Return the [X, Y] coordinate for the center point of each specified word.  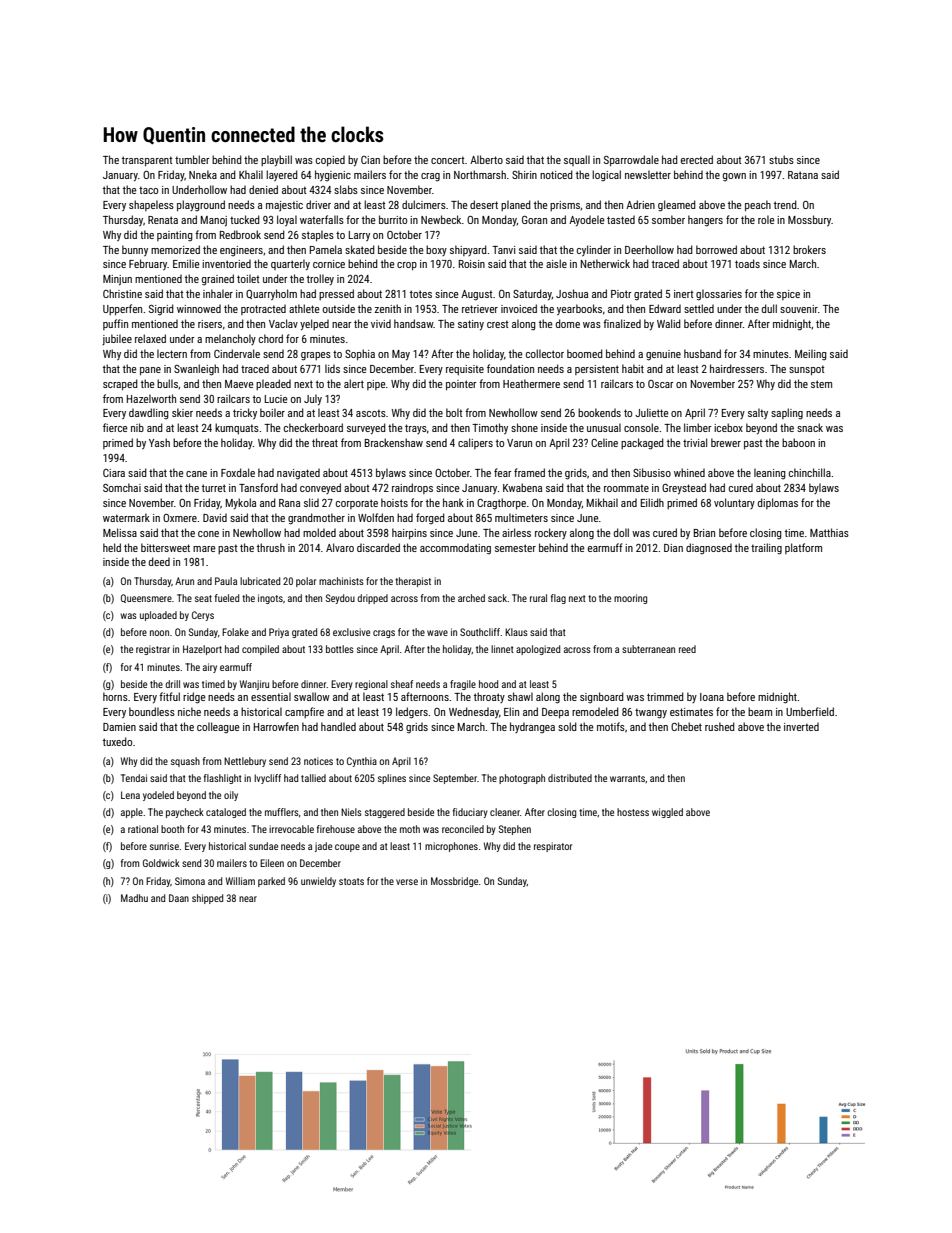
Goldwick [161, 863]
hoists [394, 502]
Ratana [803, 175]
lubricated [260, 581]
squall [577, 160]
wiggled [667, 813]
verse [407, 882]
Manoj [214, 221]
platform [803, 548]
